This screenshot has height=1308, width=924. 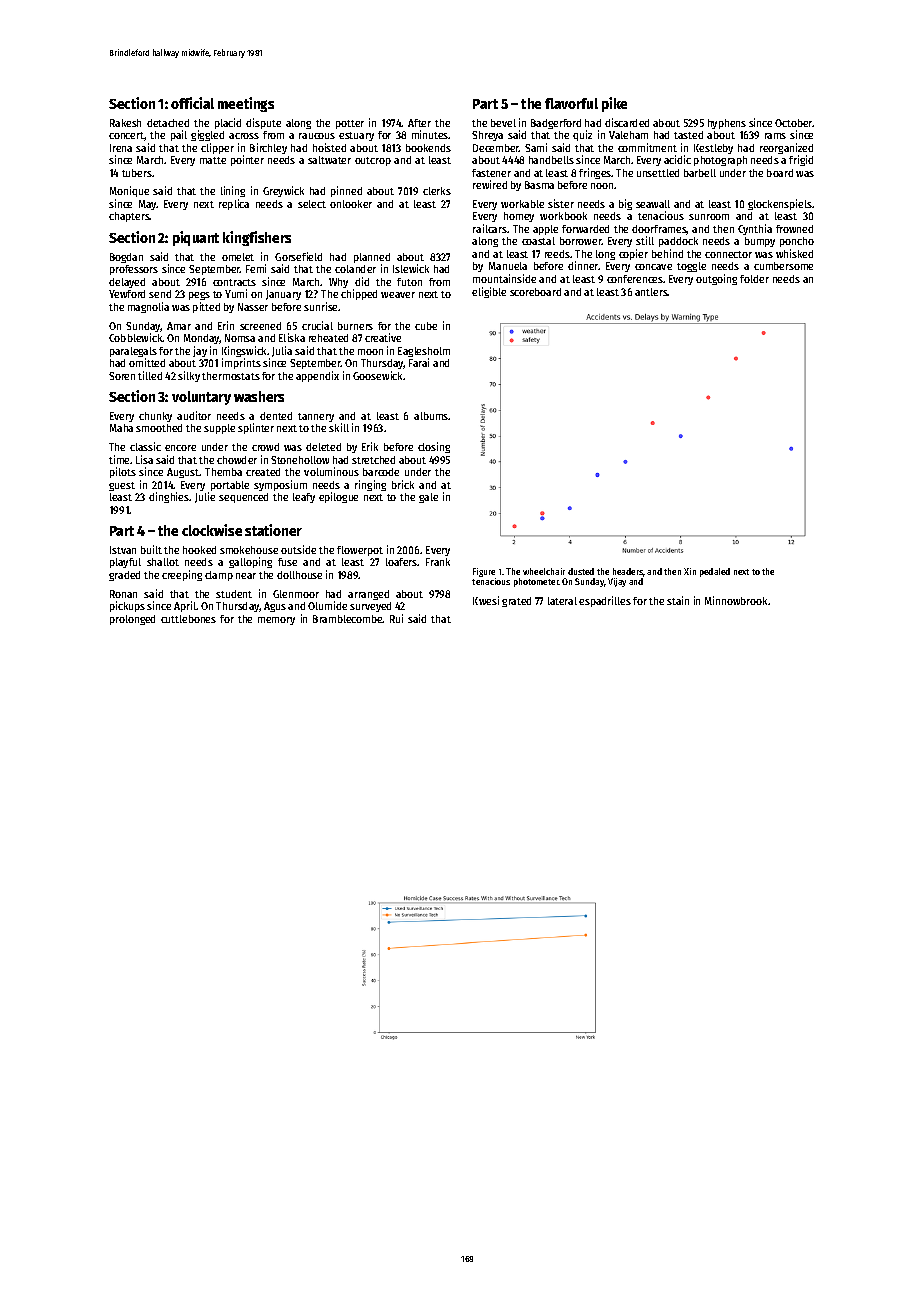 I want to click on folder, so click(x=754, y=279).
